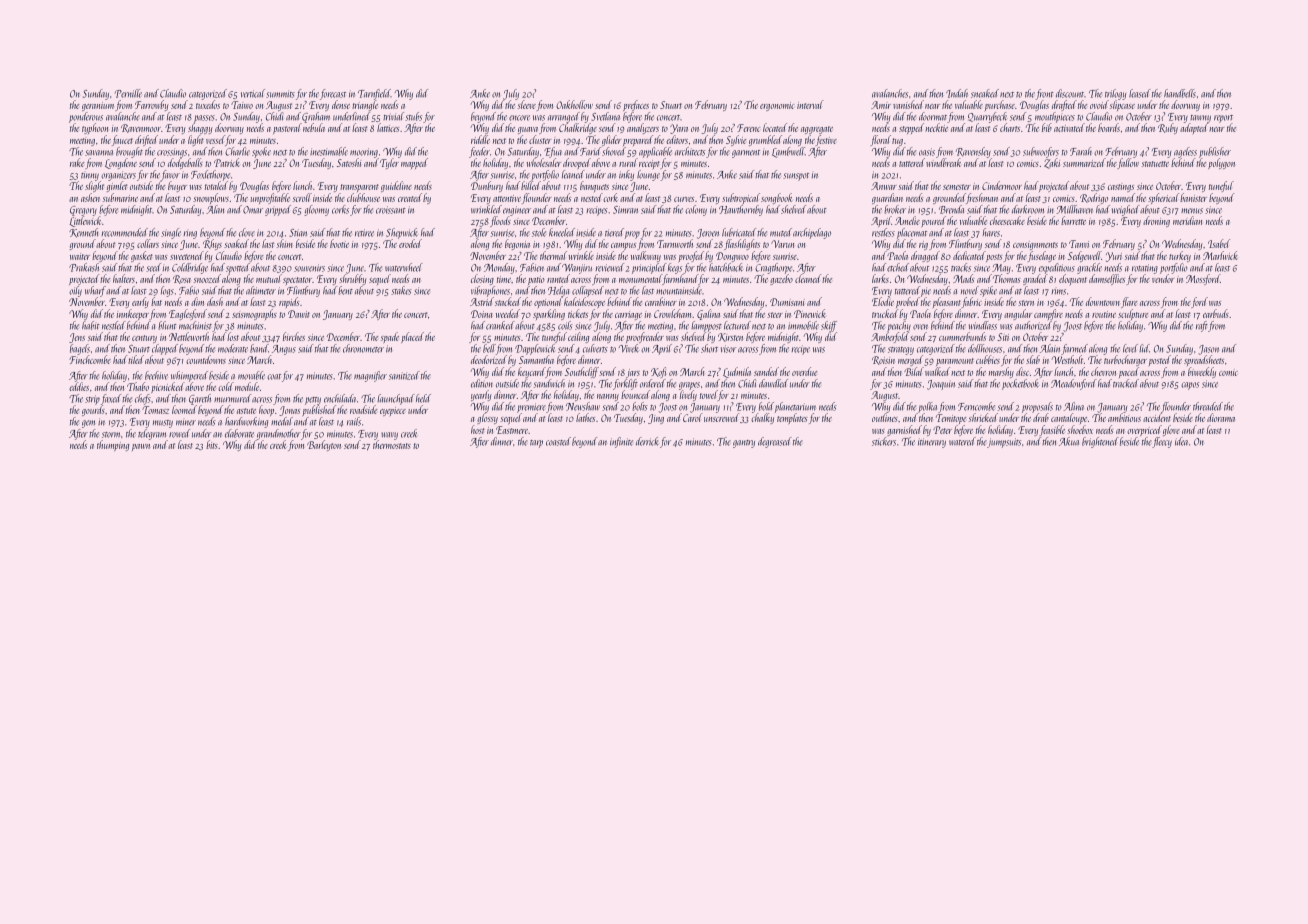 Image resolution: width=1308 pixels, height=924 pixels. What do you see at coordinates (1163, 198) in the document?
I see `spherical` at bounding box center [1163, 198].
